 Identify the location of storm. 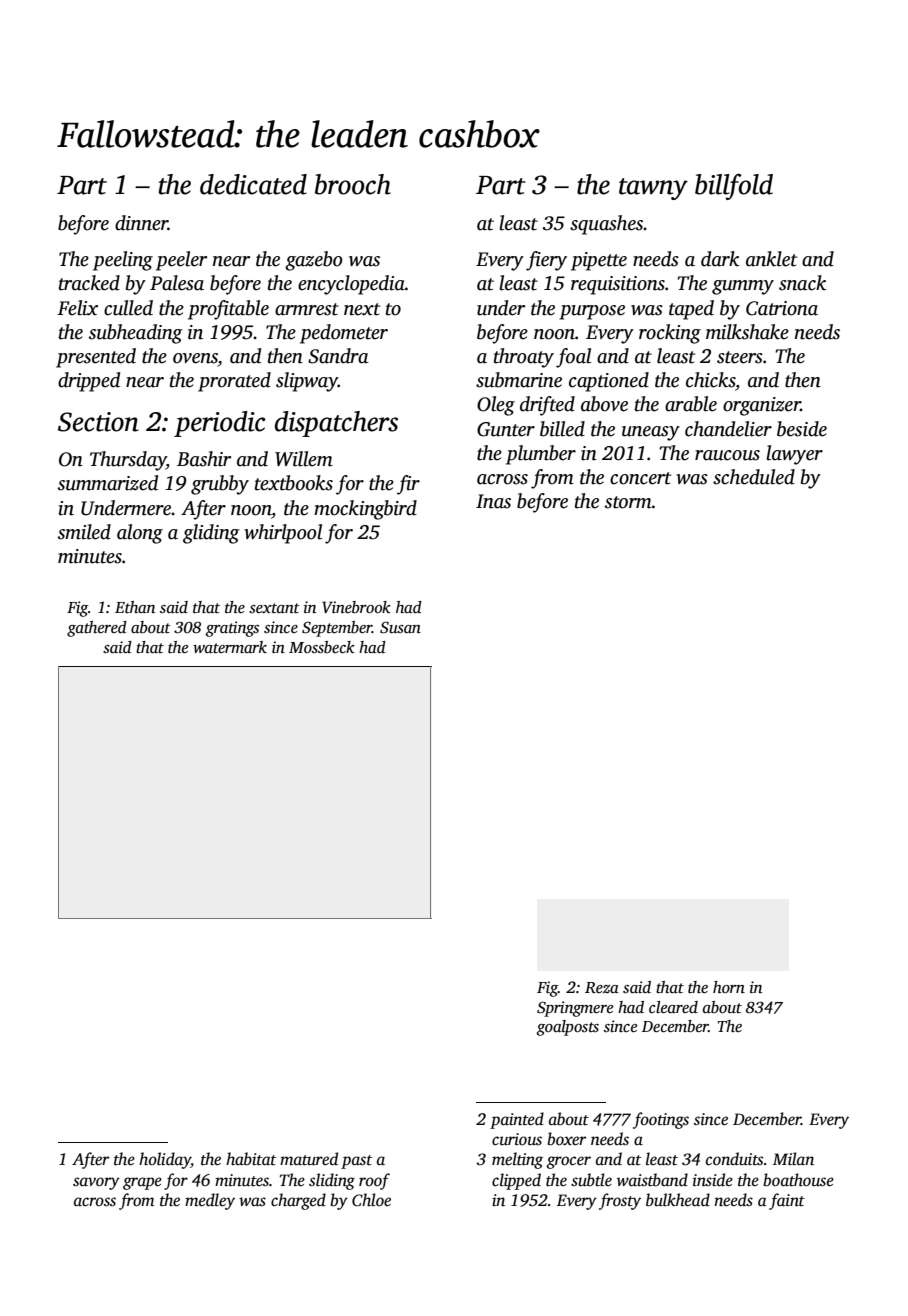
(628, 502).
